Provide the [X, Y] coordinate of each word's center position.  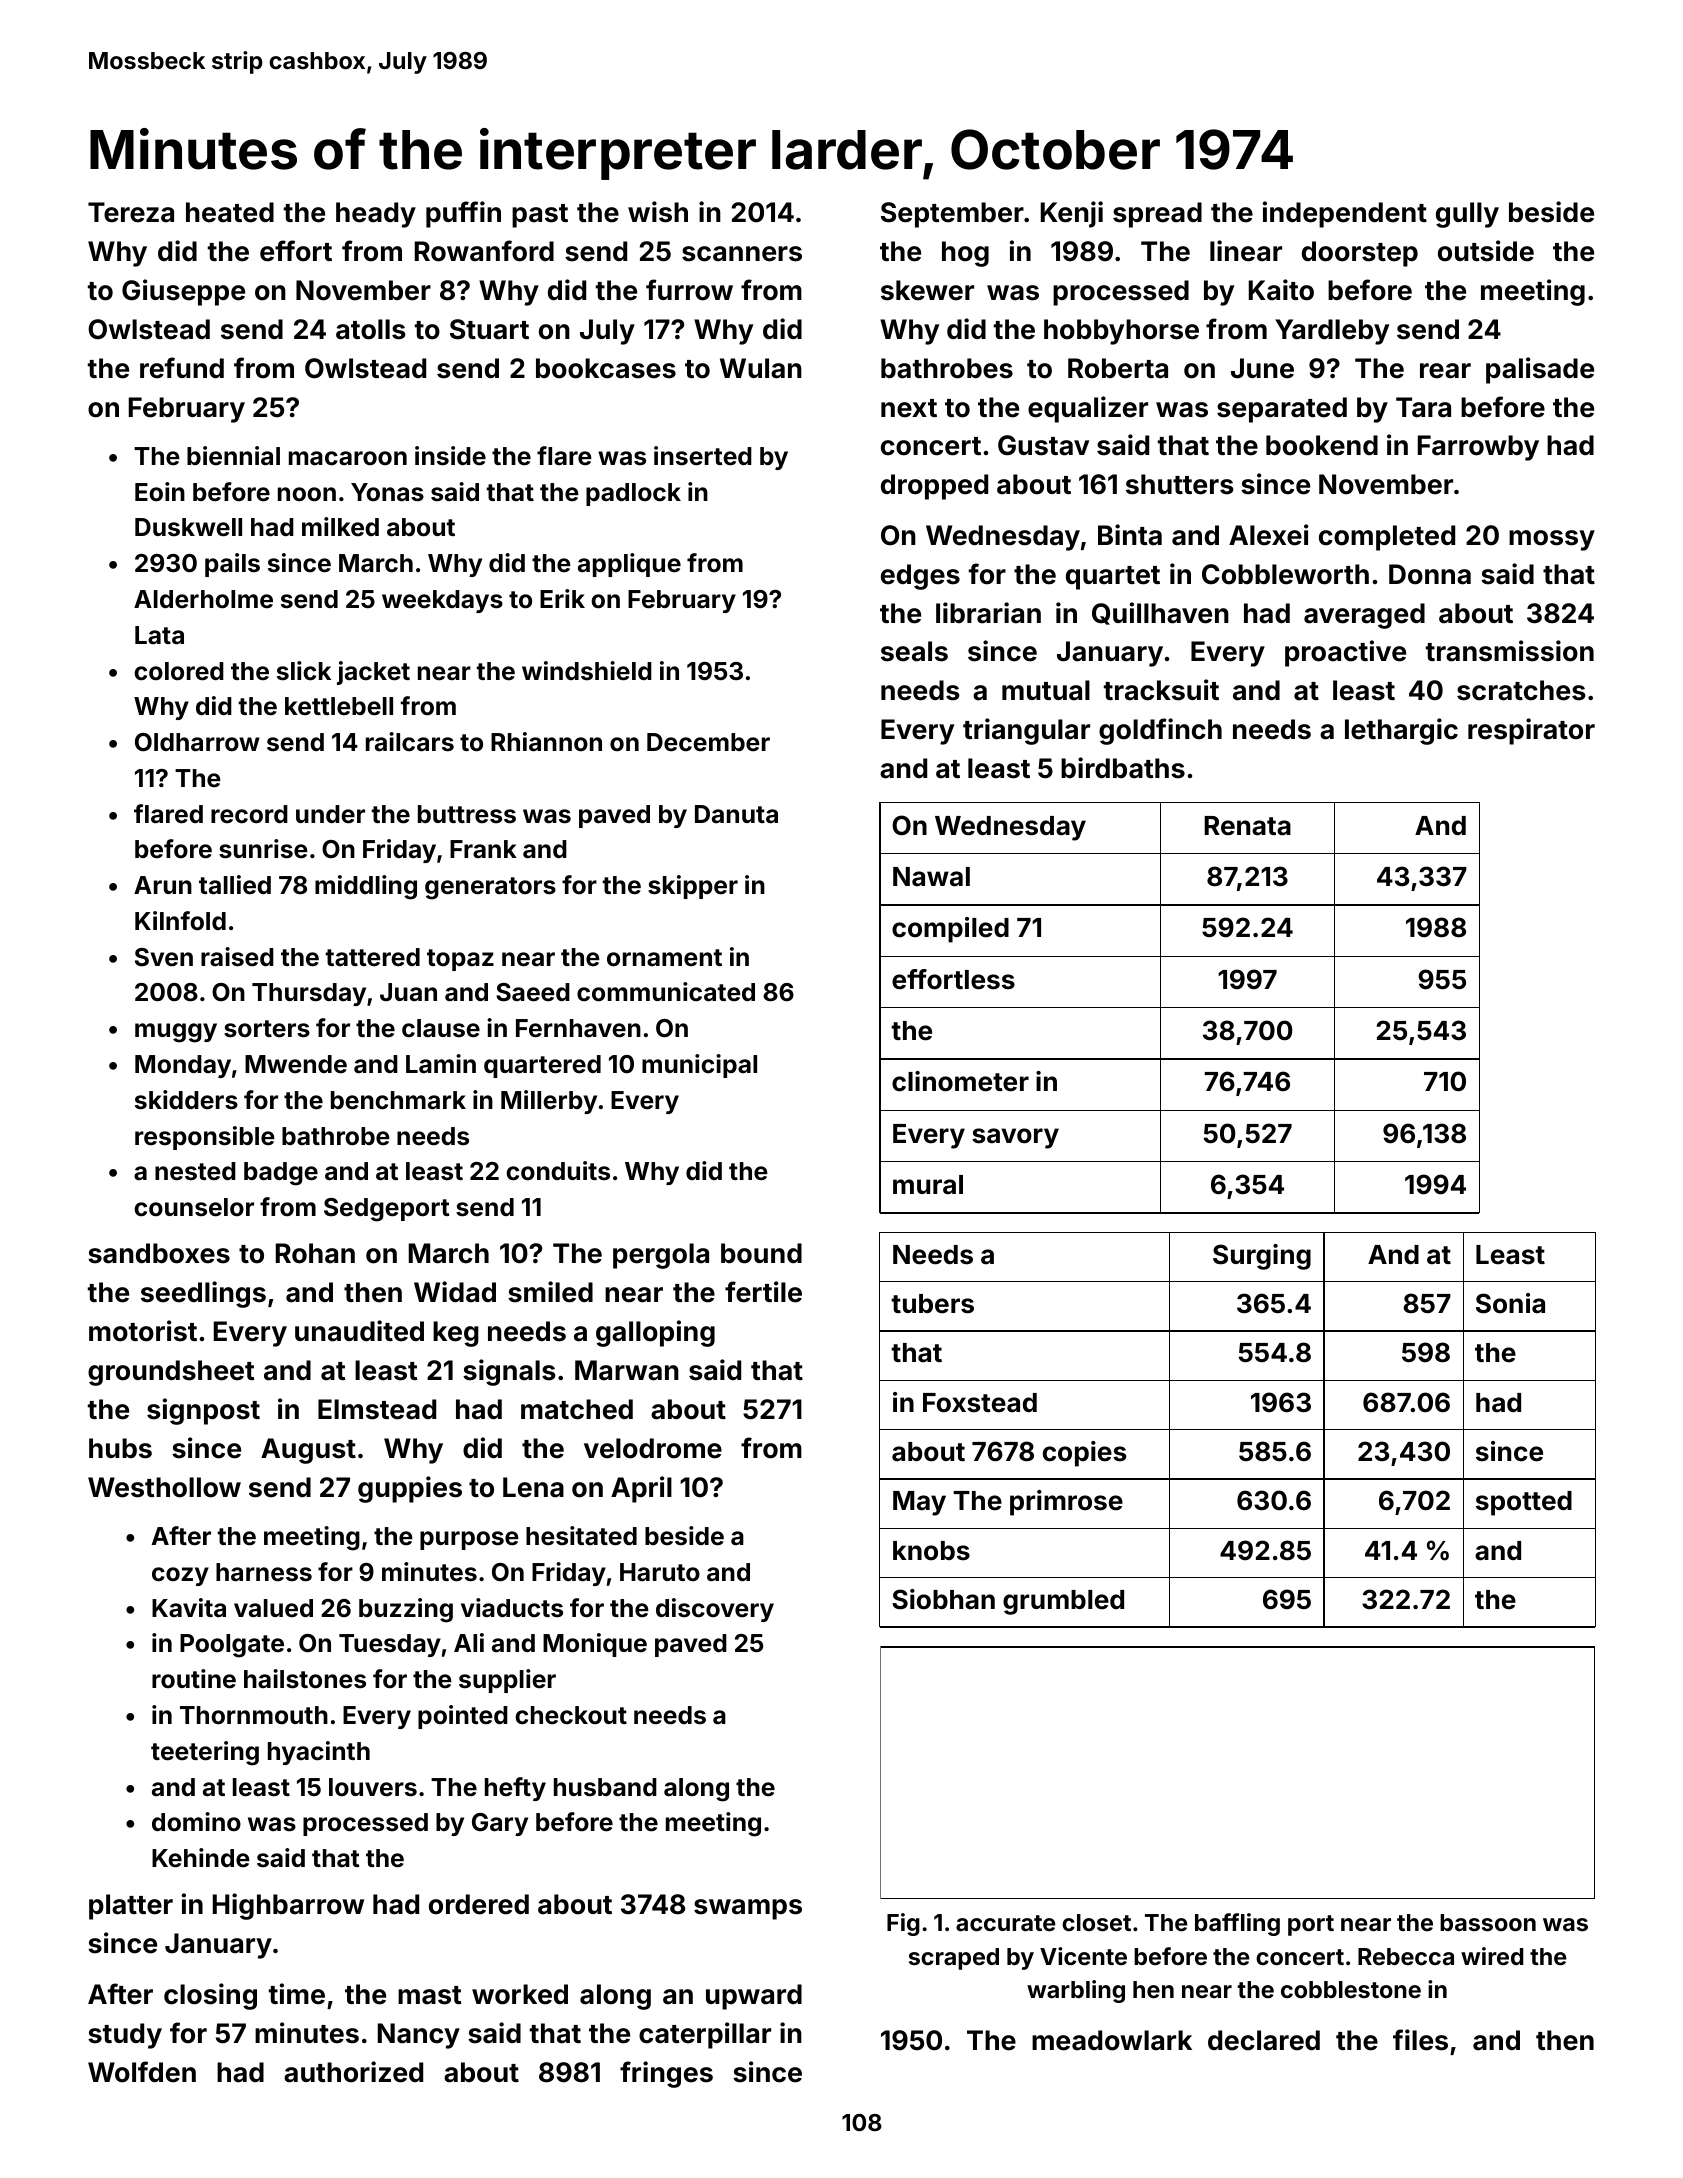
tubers [932, 1304]
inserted [703, 456]
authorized [353, 2072]
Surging [1262, 1257]
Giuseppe [183, 292]
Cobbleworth [1285, 574]
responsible [205, 1138]
